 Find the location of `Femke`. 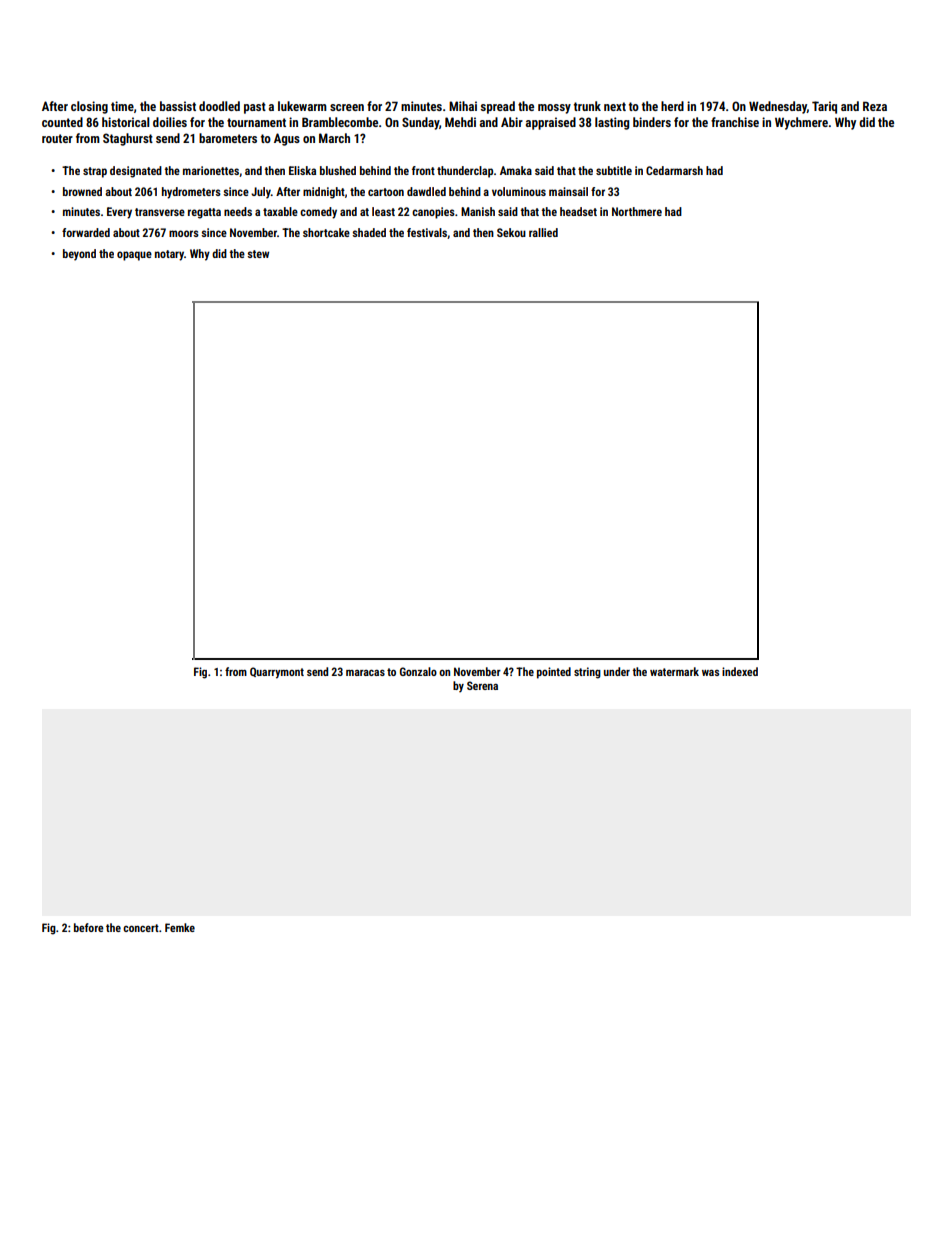

Femke is located at coordinates (180, 927).
